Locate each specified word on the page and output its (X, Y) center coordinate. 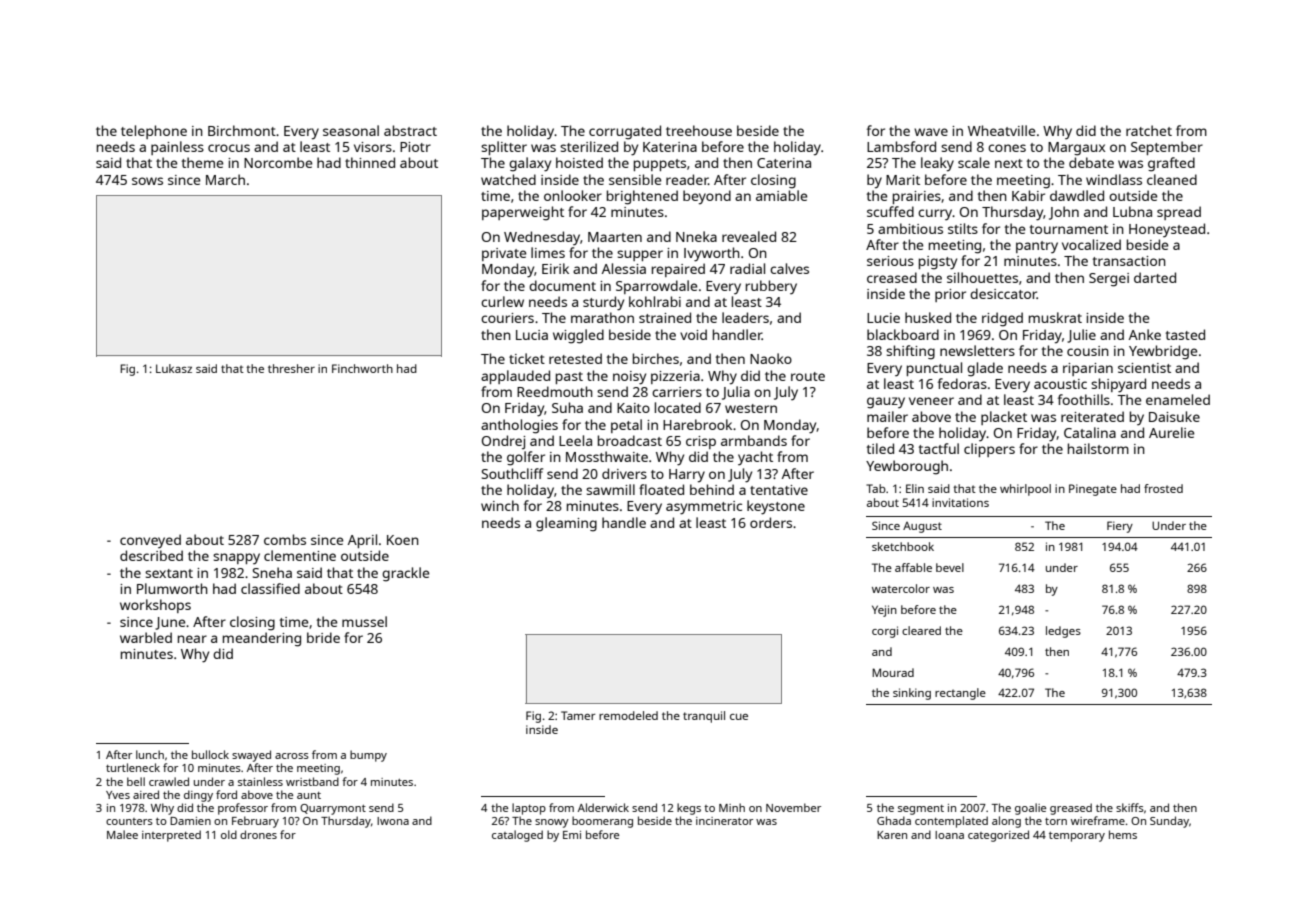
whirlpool (1025, 490)
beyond (707, 197)
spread (1179, 213)
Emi (572, 835)
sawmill (610, 489)
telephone (154, 132)
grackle (405, 574)
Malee (122, 834)
